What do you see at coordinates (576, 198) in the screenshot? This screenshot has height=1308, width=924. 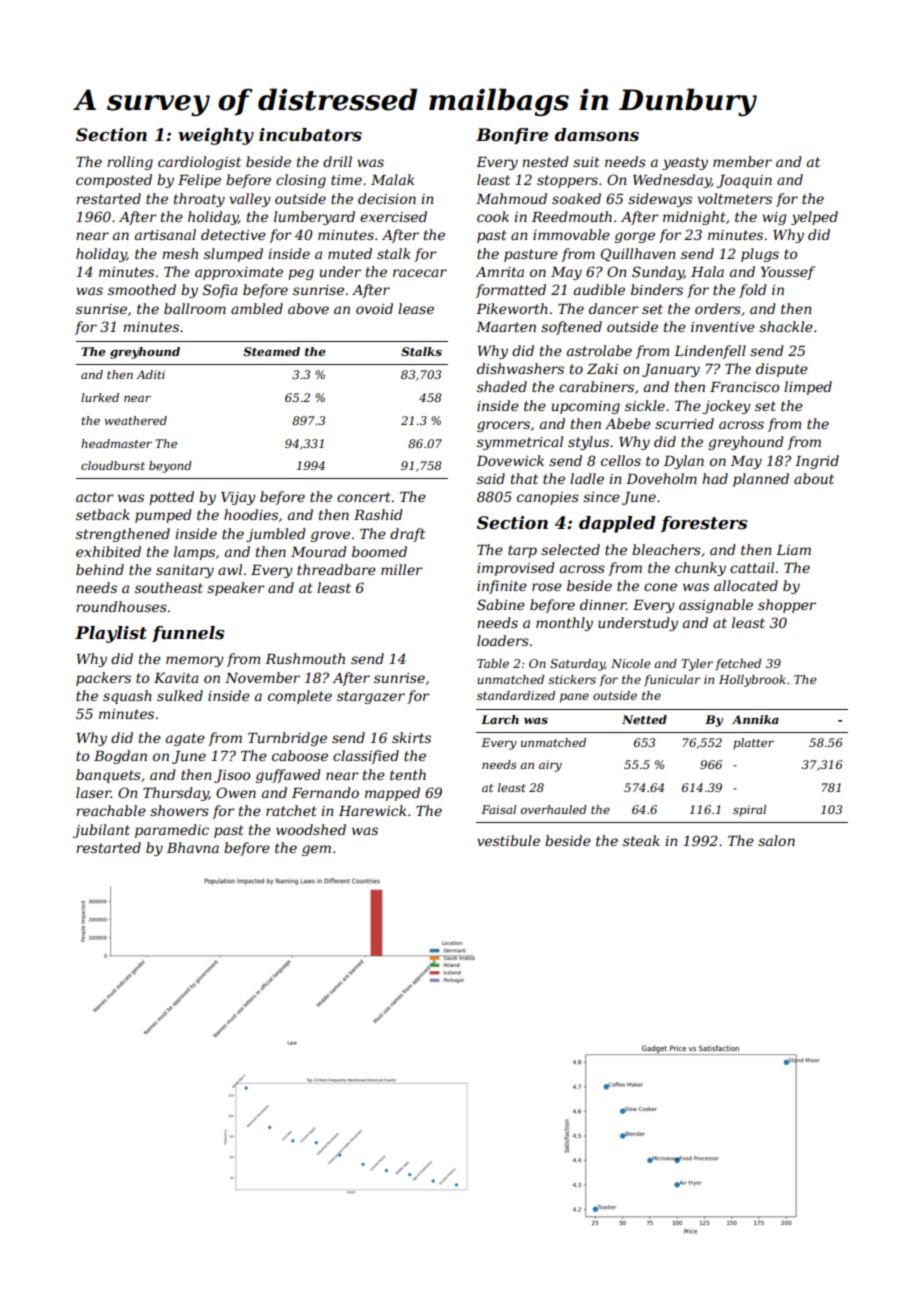 I see `soaked` at bounding box center [576, 198].
